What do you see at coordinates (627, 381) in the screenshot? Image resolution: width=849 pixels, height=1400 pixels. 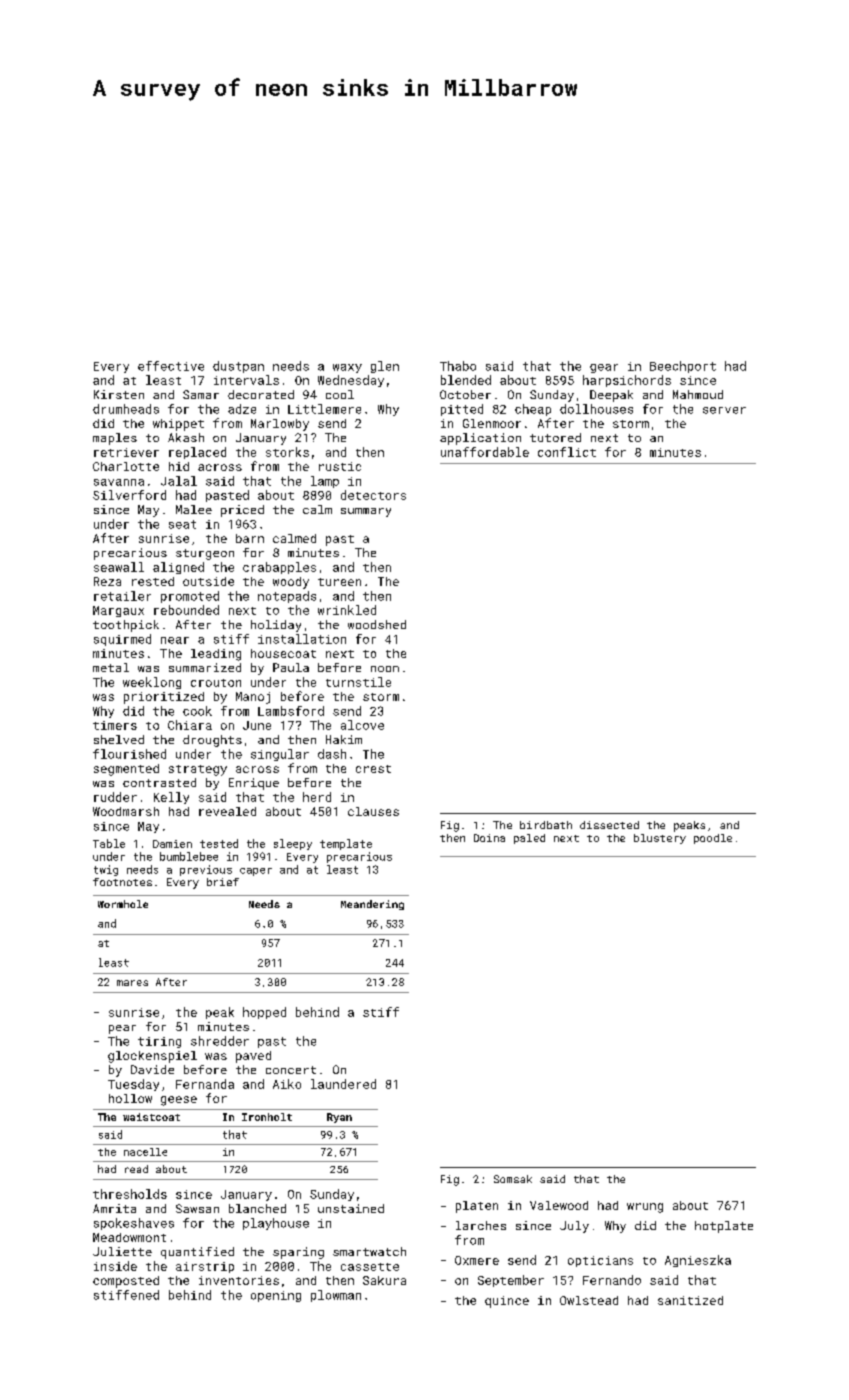 I see `harpsichords` at bounding box center [627, 381].
